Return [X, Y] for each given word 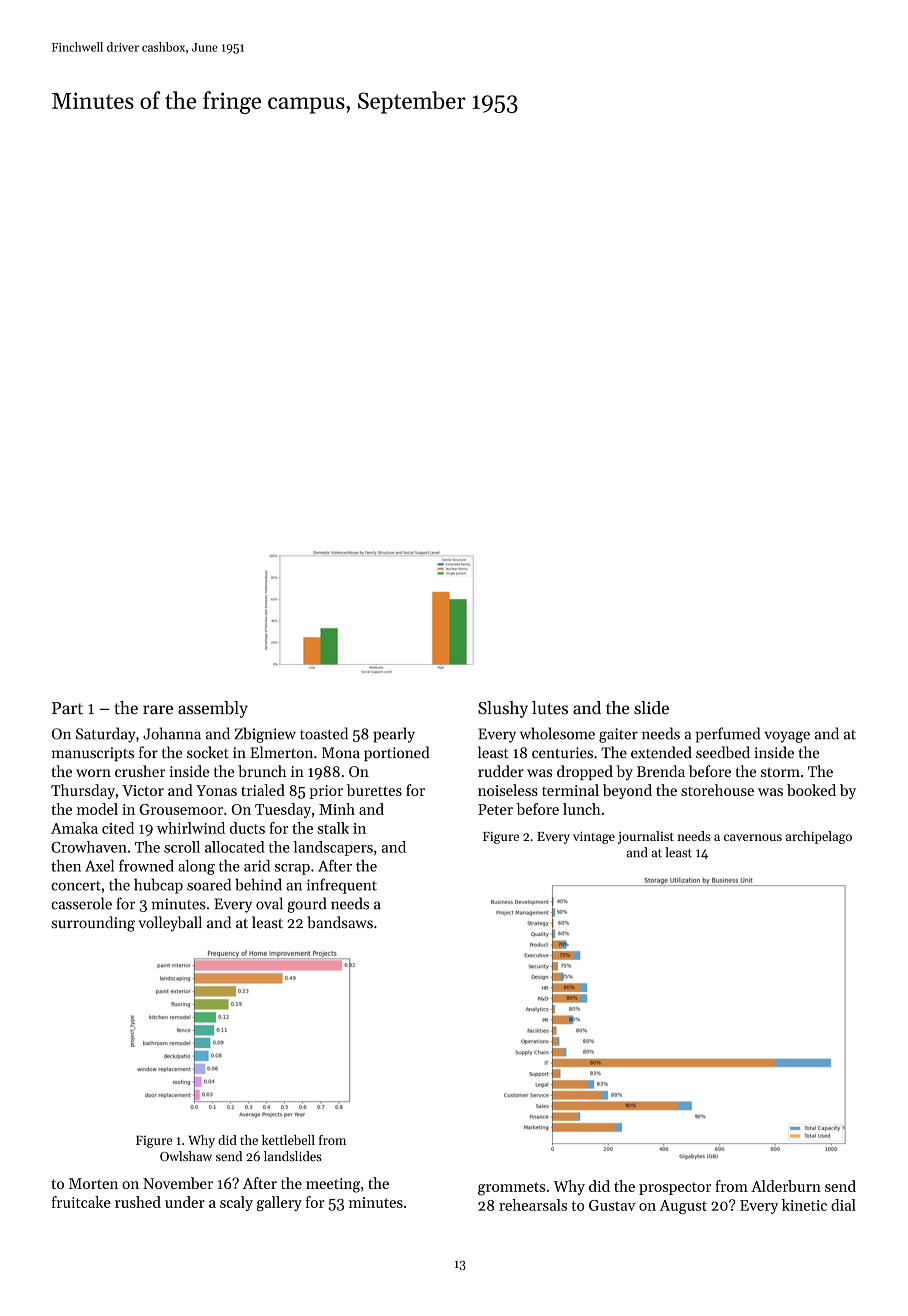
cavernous [753, 837]
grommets [511, 1189]
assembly [213, 709]
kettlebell [288, 1140]
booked [811, 790]
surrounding [93, 924]
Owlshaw [186, 1156]
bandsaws [340, 922]
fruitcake [81, 1202]
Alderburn [786, 1186]
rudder [501, 771]
